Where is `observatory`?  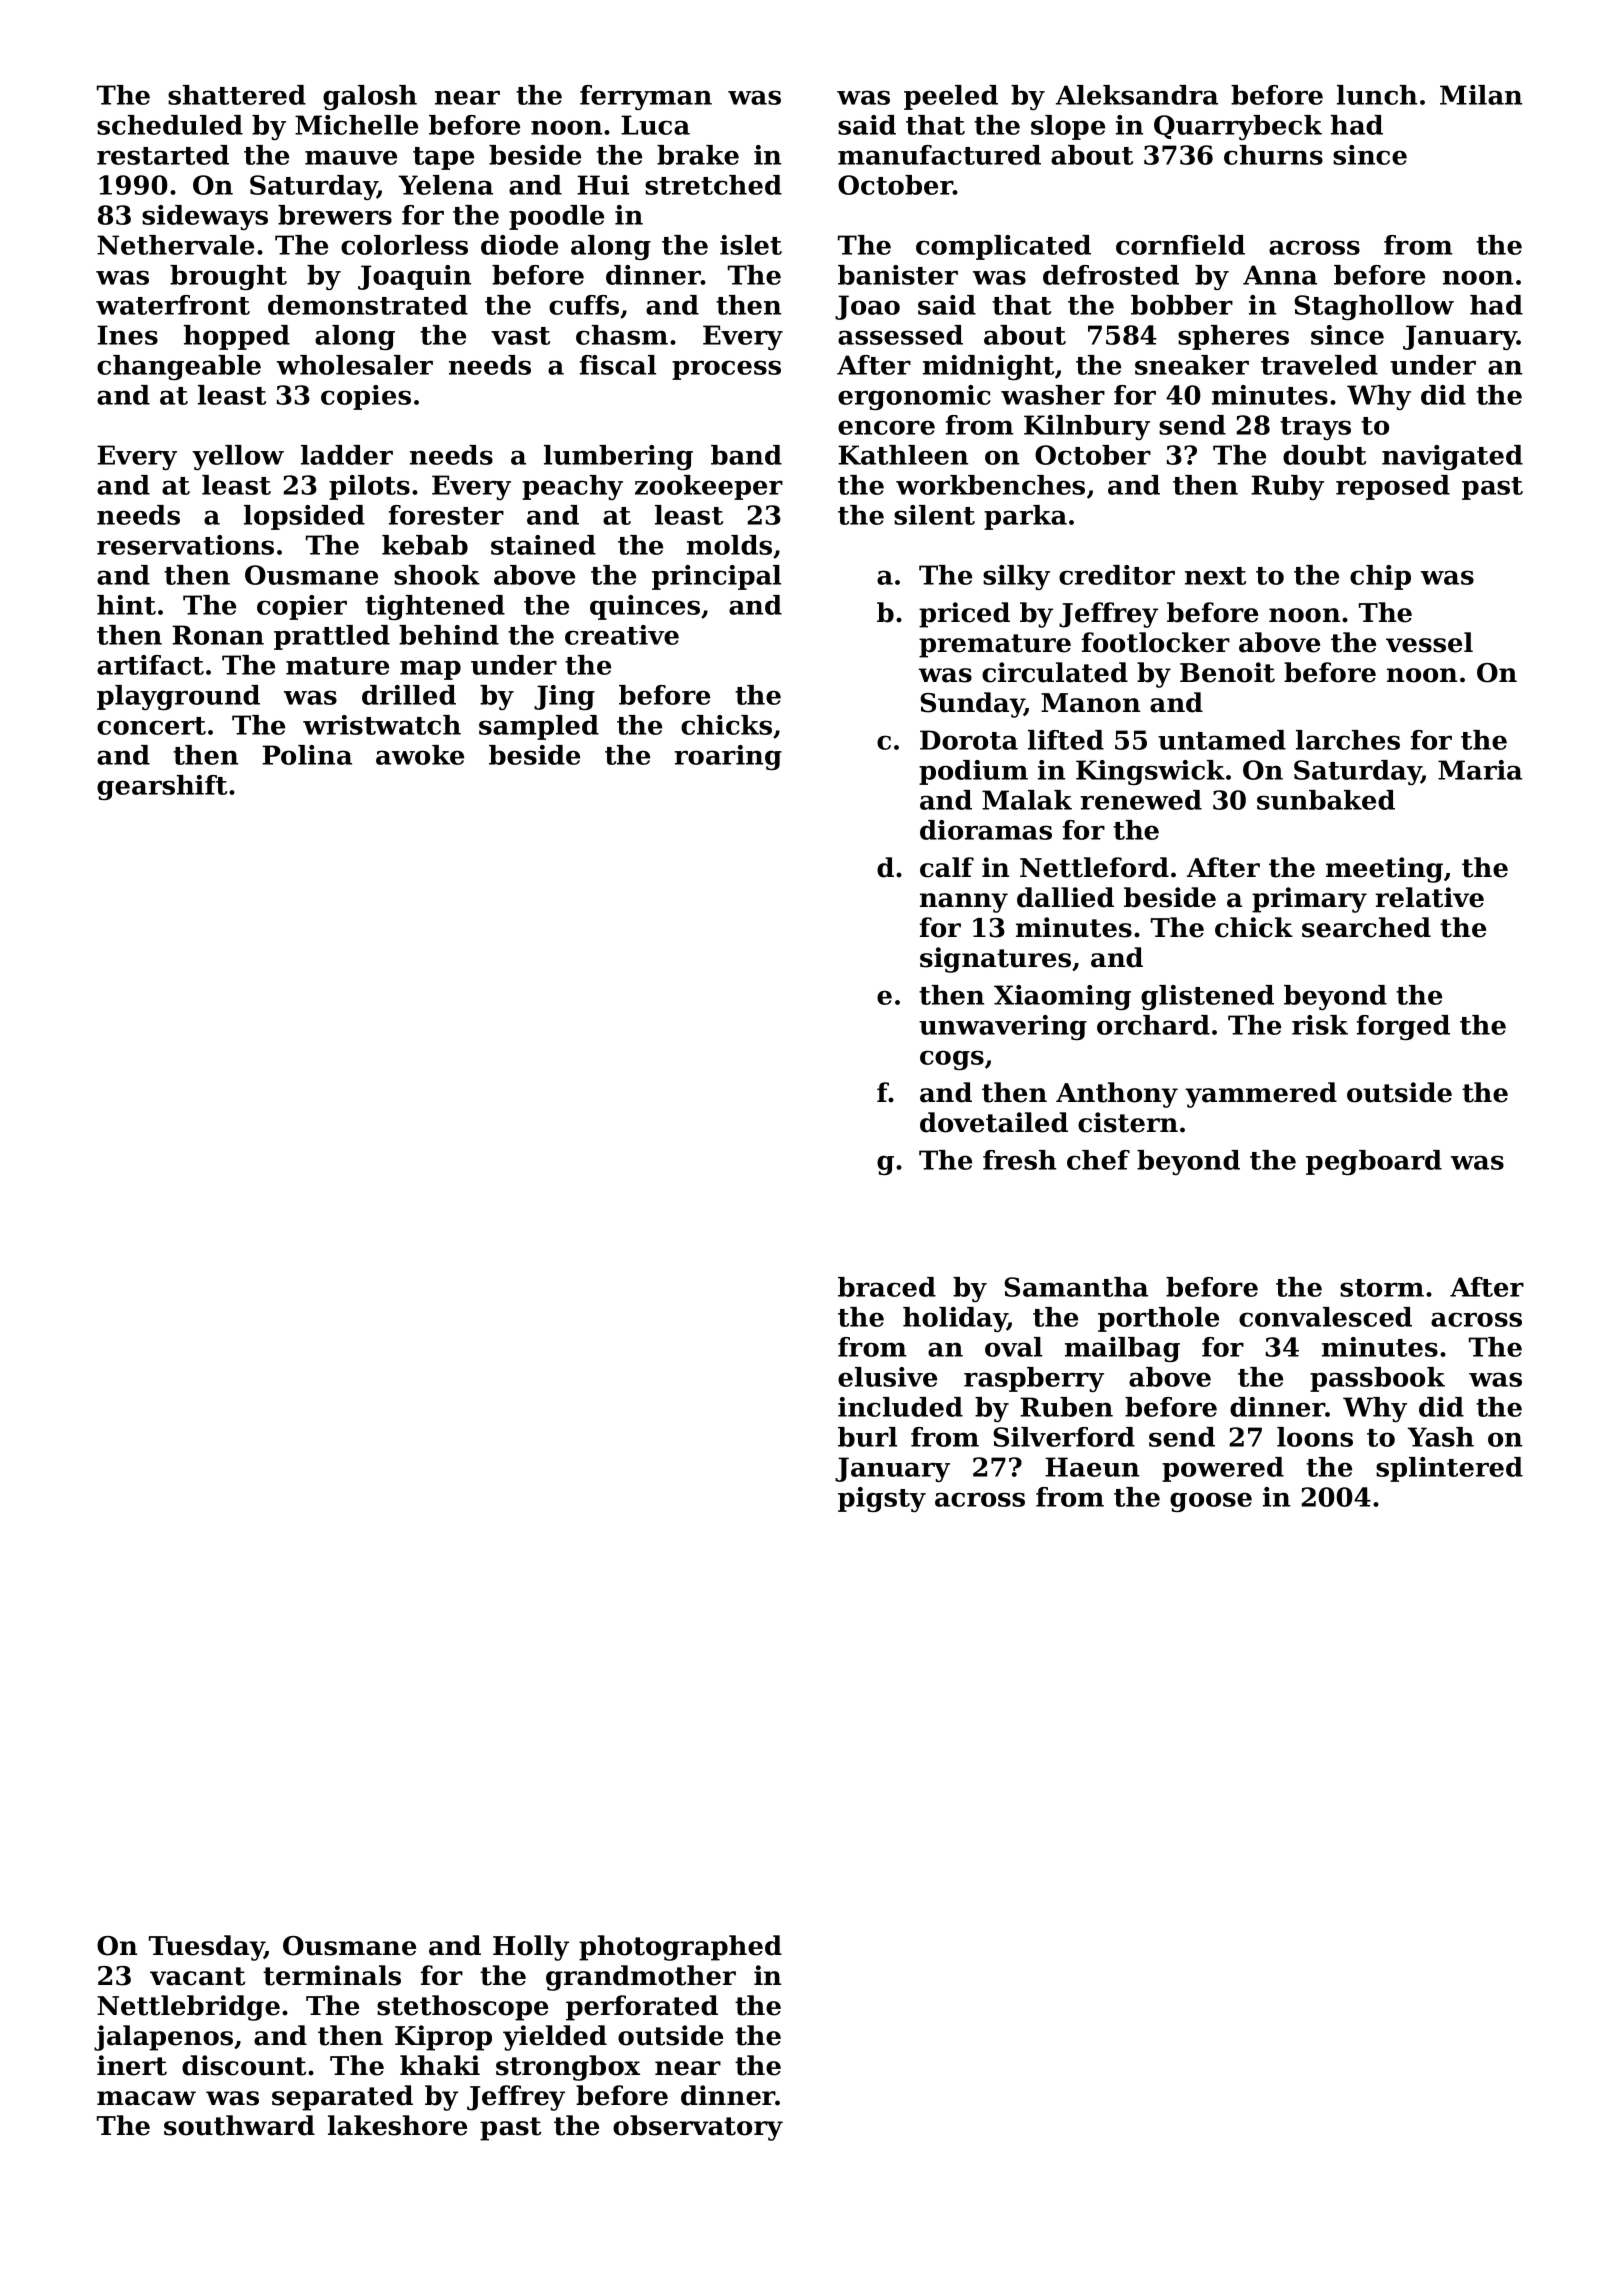 observatory is located at coordinates (698, 2128).
